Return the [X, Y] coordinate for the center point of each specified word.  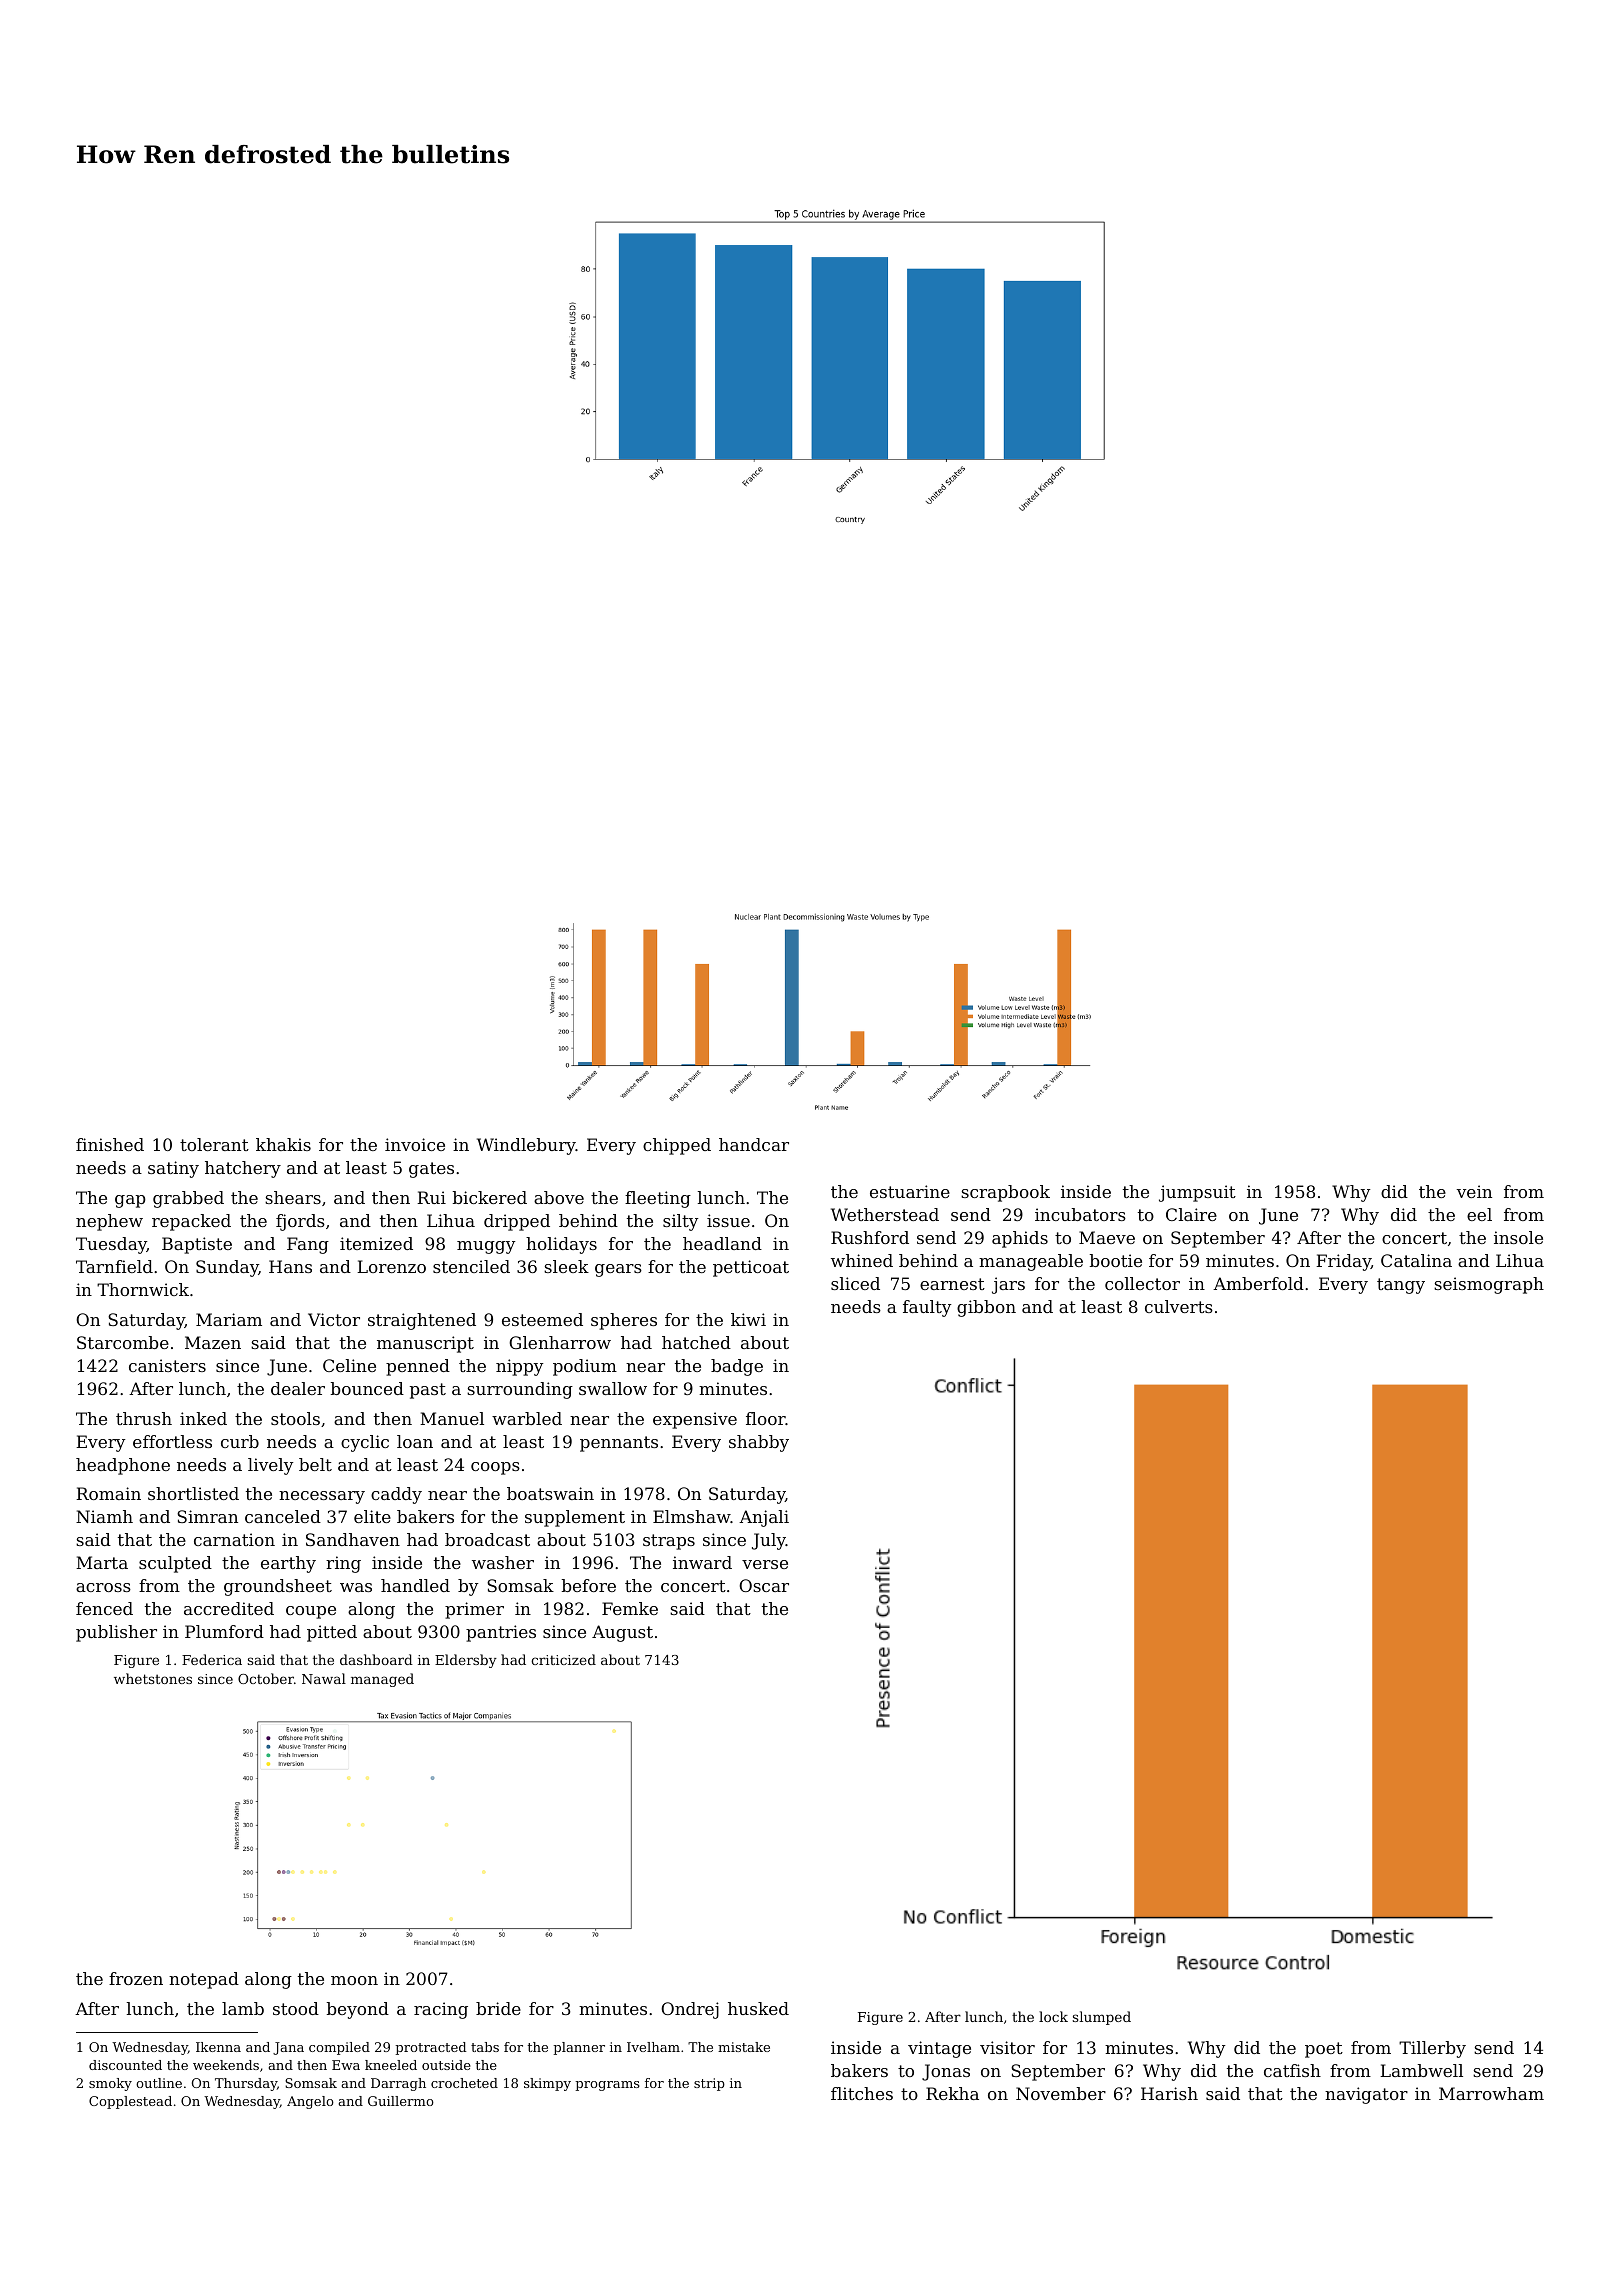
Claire [1191, 1214]
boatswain [550, 1493]
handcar [754, 1144]
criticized [563, 1659]
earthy [288, 1564]
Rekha [952, 2093]
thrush [144, 1418]
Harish [1169, 2093]
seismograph [1489, 1285]
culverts [1179, 1306]
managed [382, 1680]
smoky [110, 2084]
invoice [415, 1144]
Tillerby [1432, 2049]
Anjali [764, 1518]
